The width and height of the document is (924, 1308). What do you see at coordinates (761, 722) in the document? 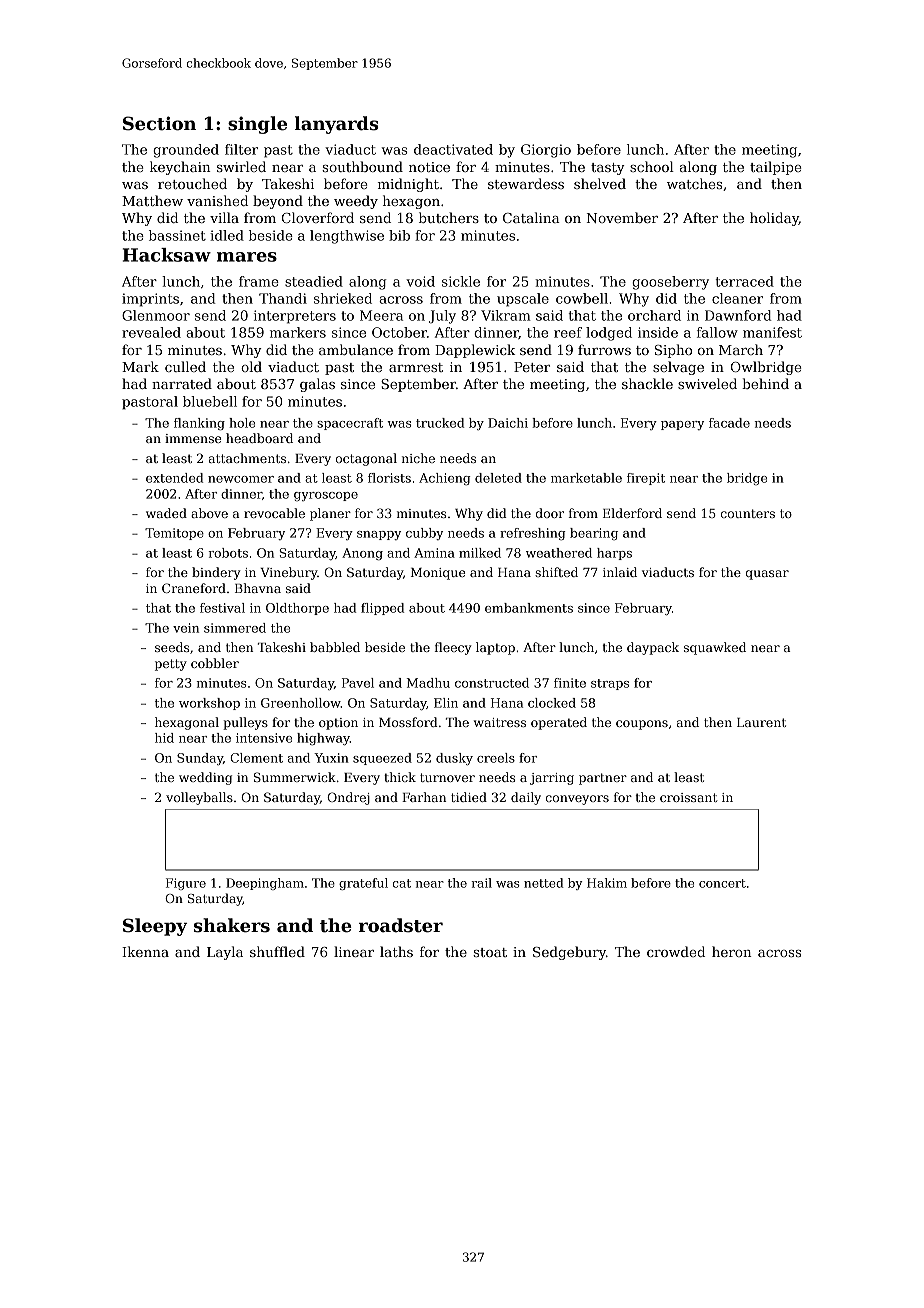
I see `Laurent` at bounding box center [761, 722].
